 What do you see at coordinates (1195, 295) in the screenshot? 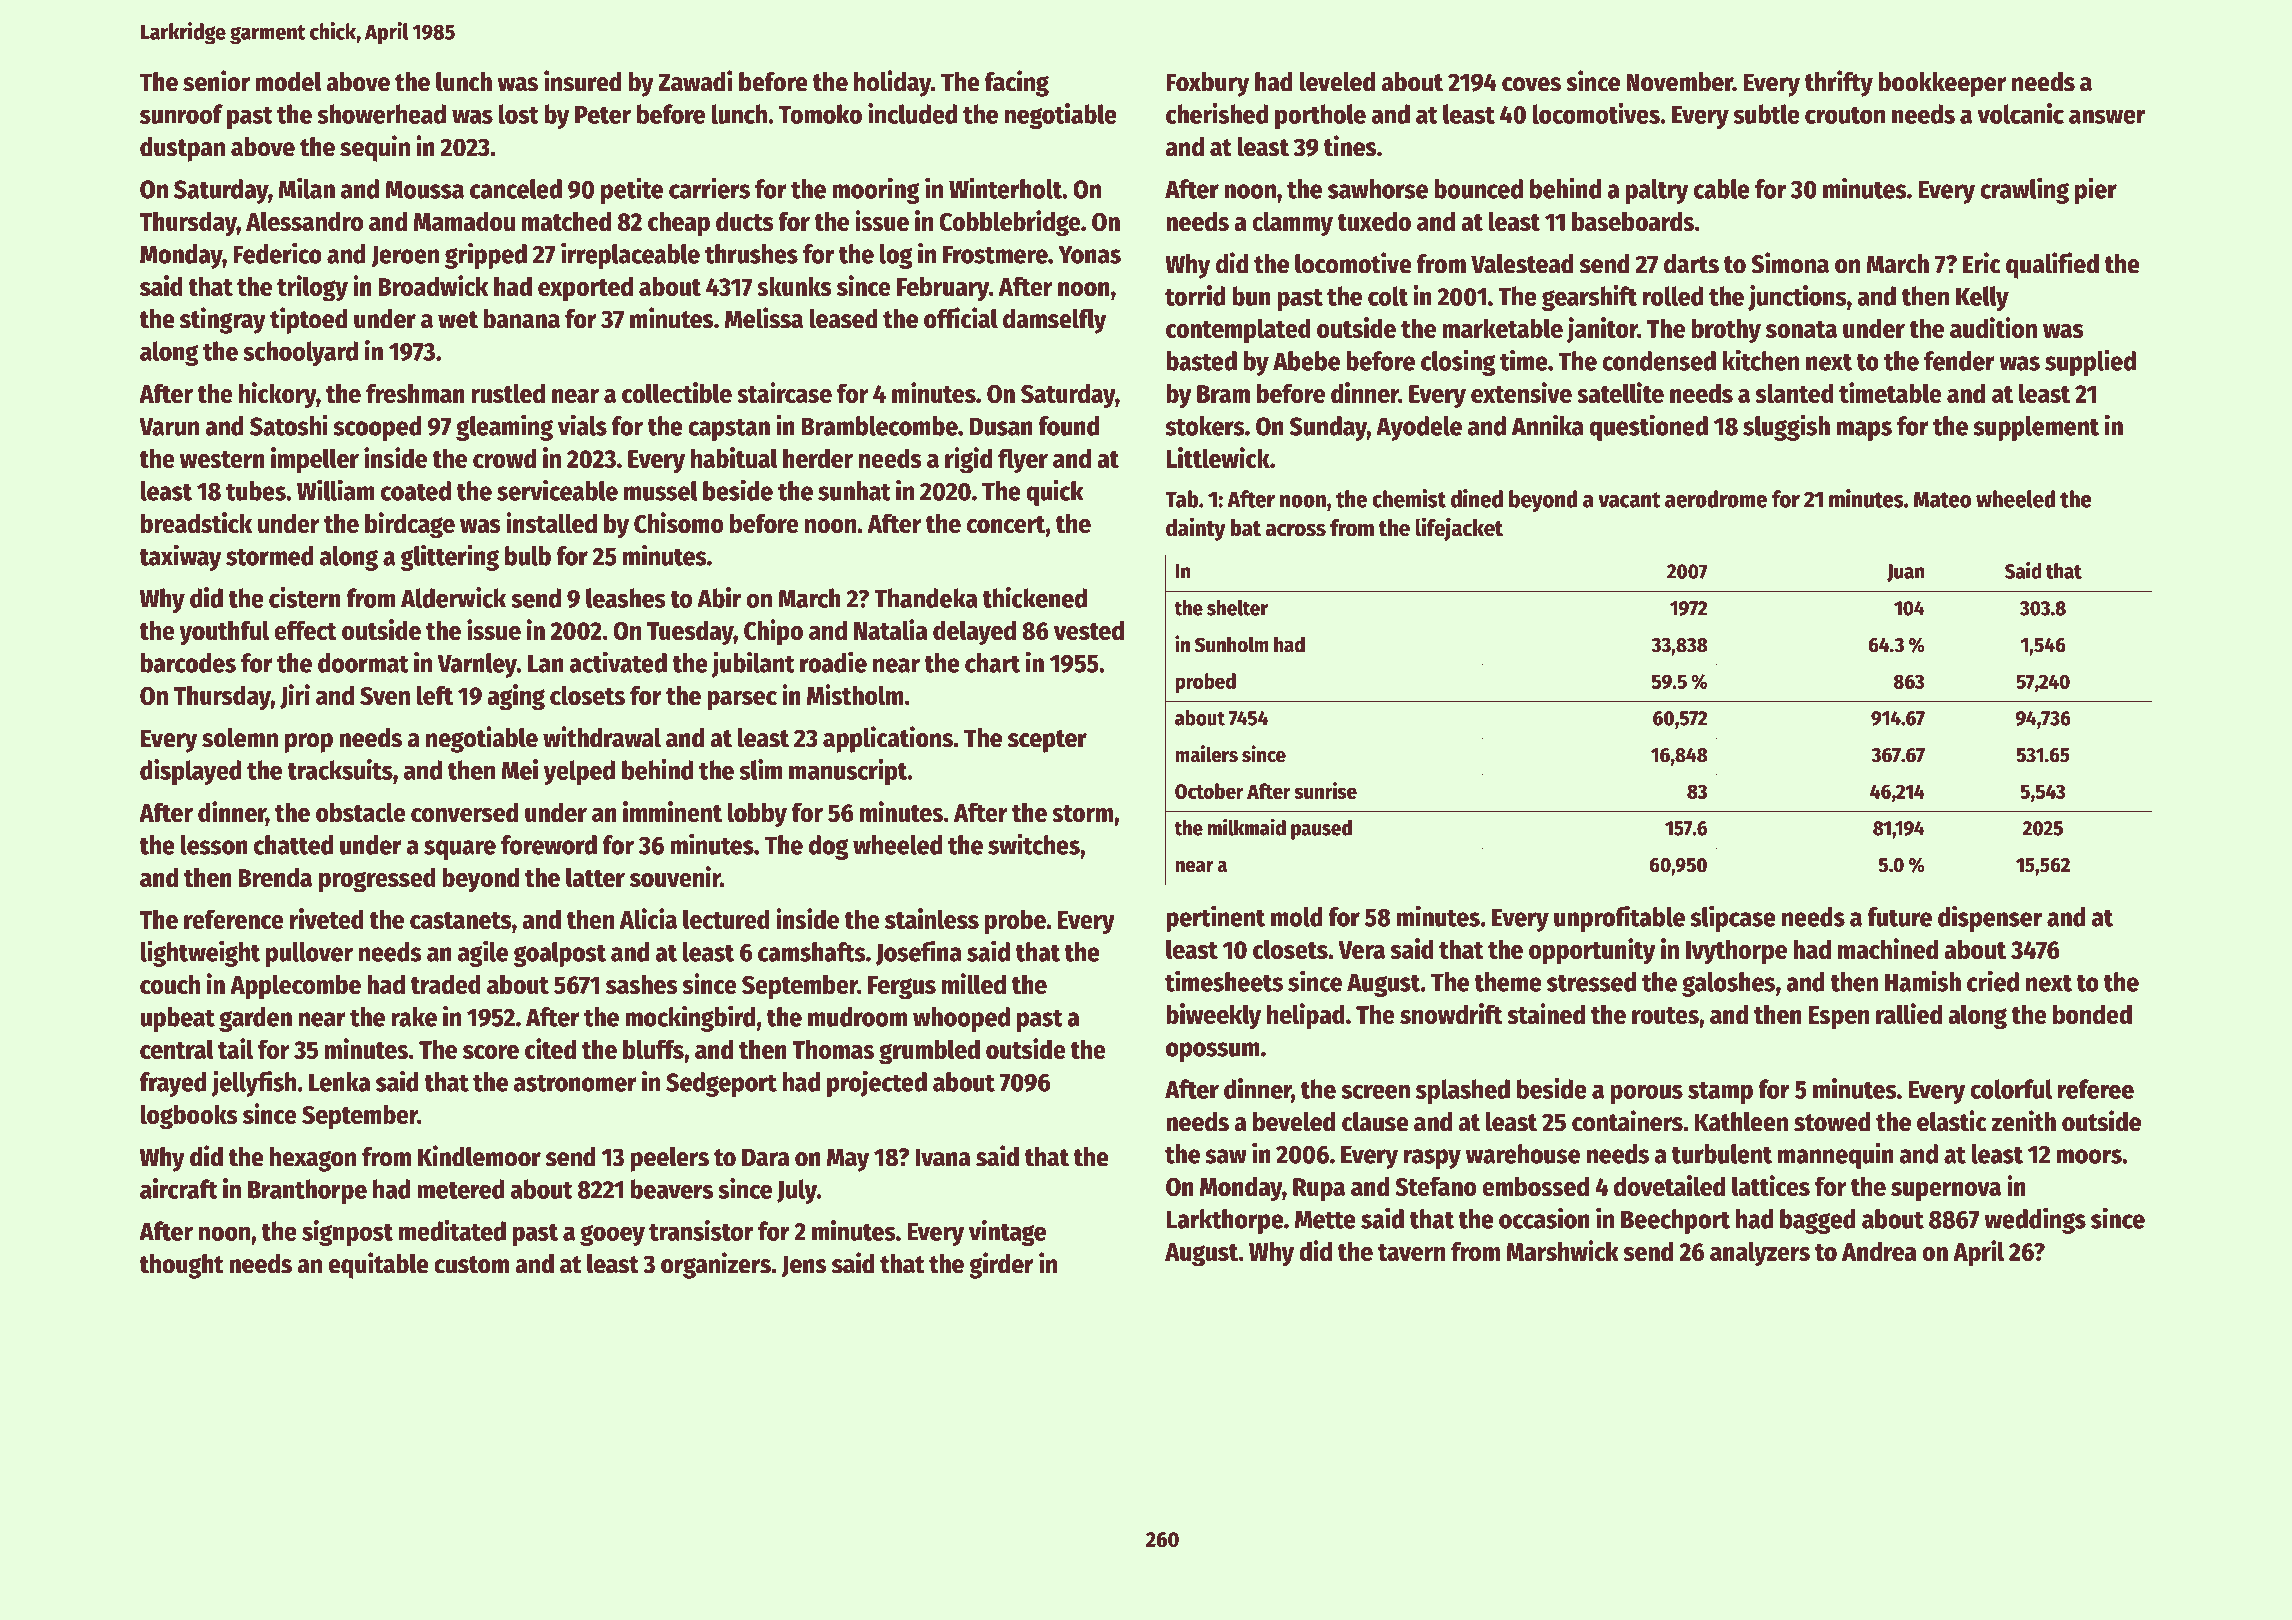
I see `torrid` at bounding box center [1195, 295].
